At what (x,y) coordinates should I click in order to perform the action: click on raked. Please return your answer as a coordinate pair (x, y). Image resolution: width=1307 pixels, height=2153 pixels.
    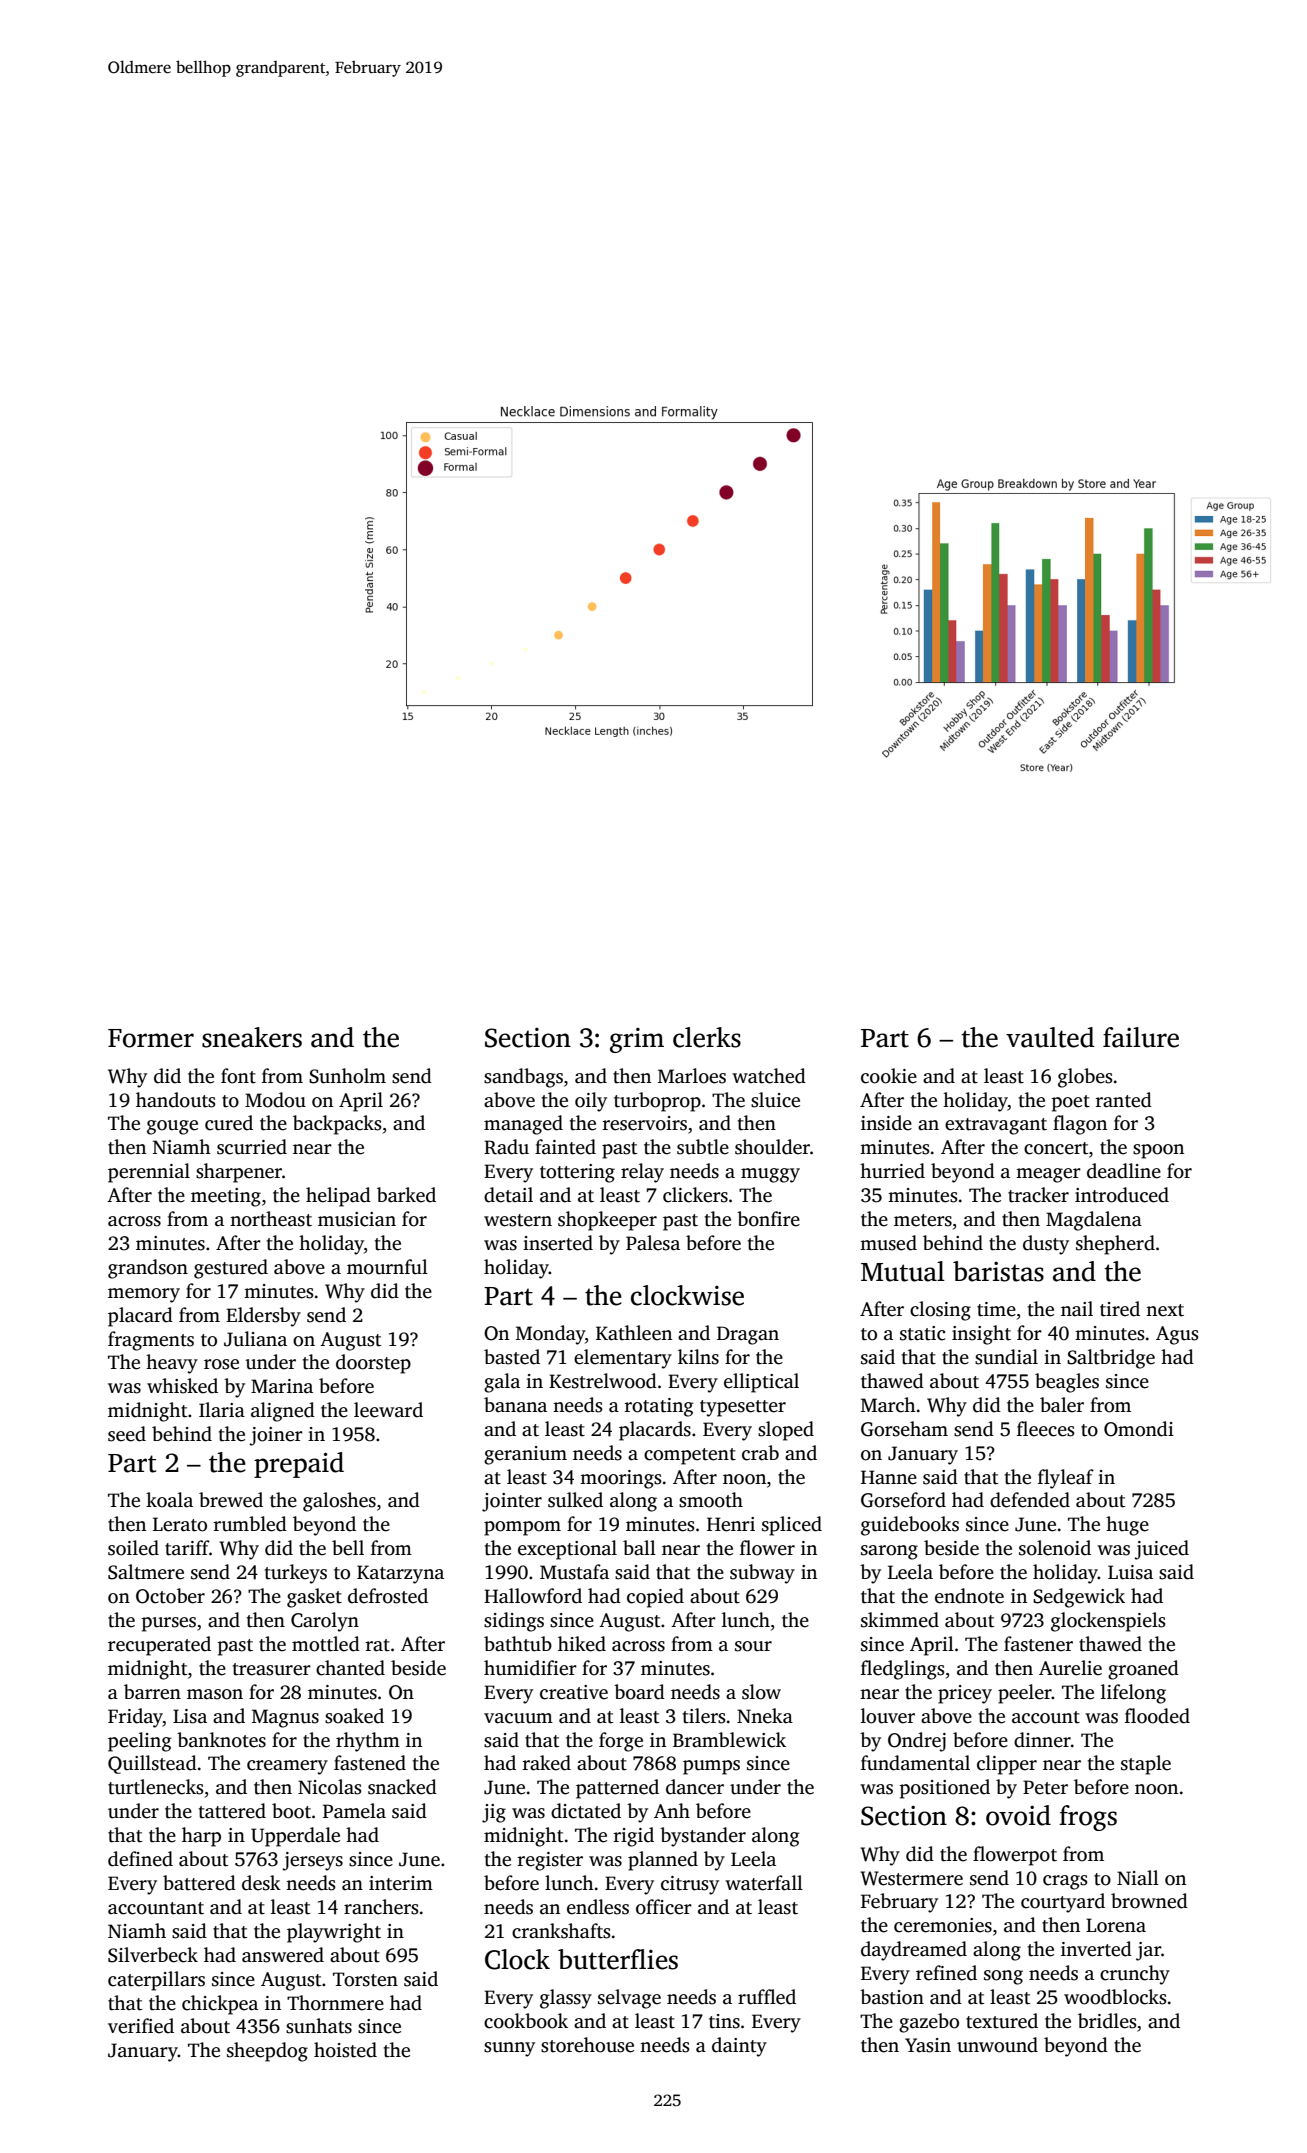
    Looking at the image, I should click on (547, 1763).
